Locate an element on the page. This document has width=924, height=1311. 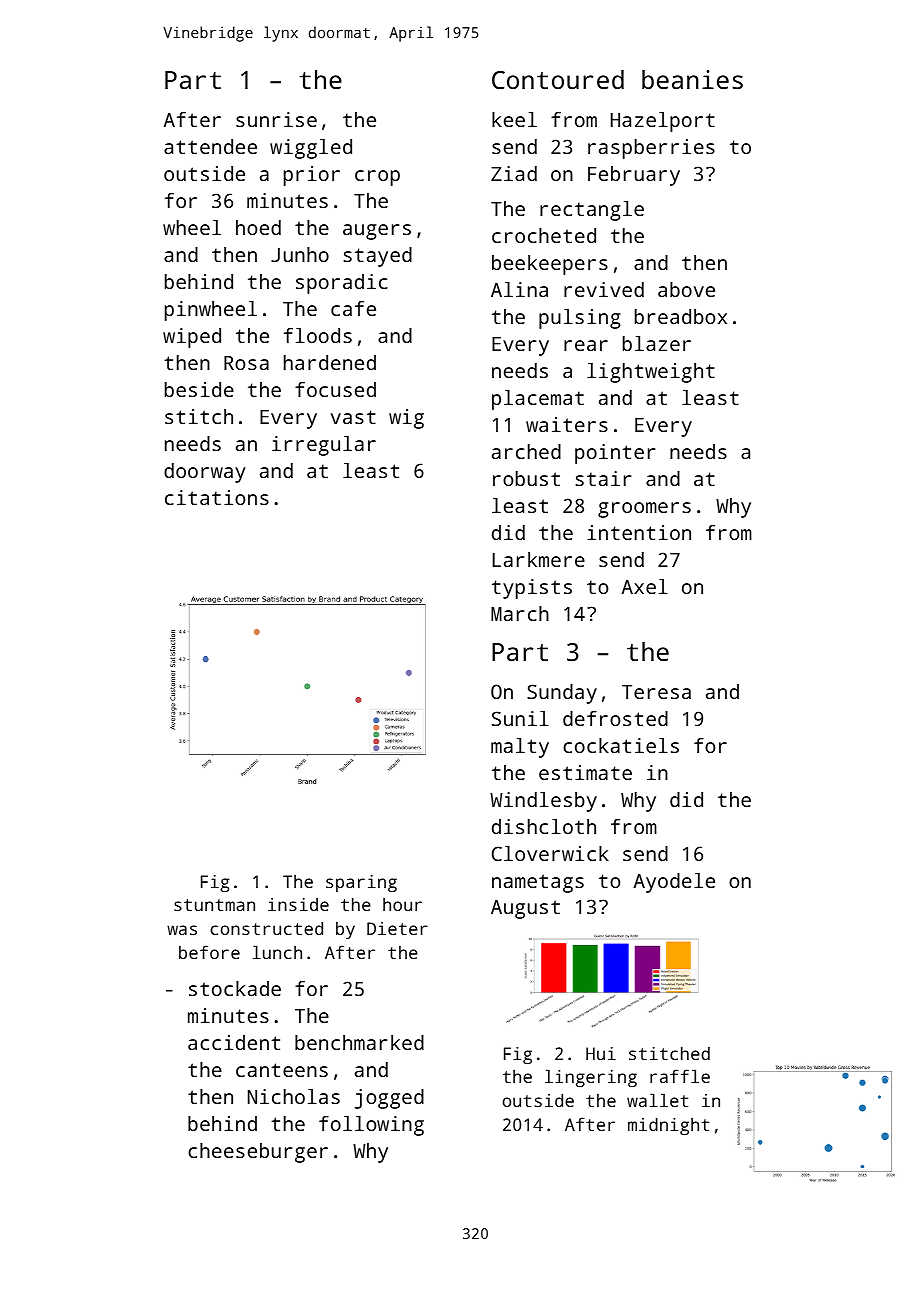
Sunil is located at coordinates (520, 718).
